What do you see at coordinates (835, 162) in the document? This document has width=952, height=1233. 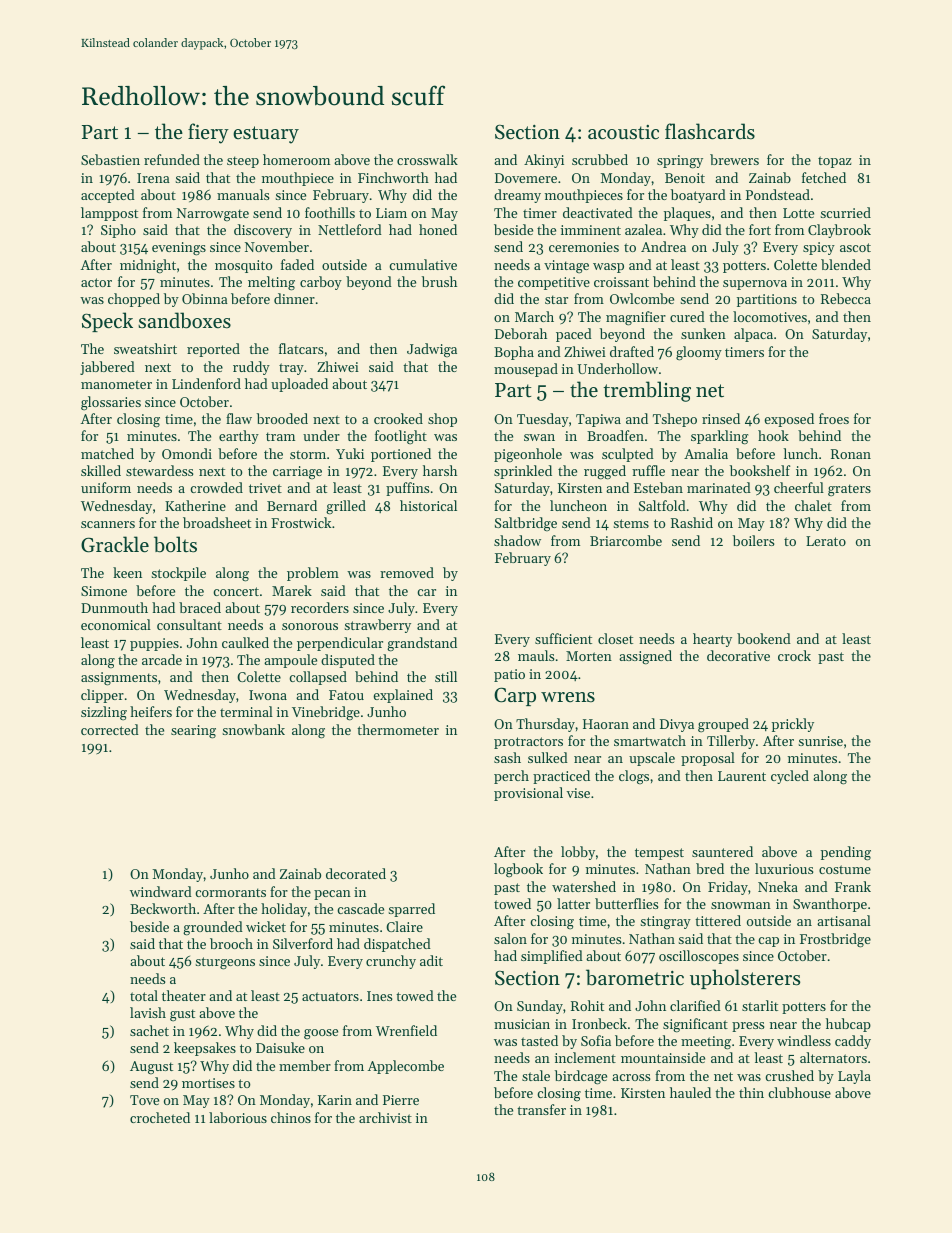 I see `topaz` at bounding box center [835, 162].
